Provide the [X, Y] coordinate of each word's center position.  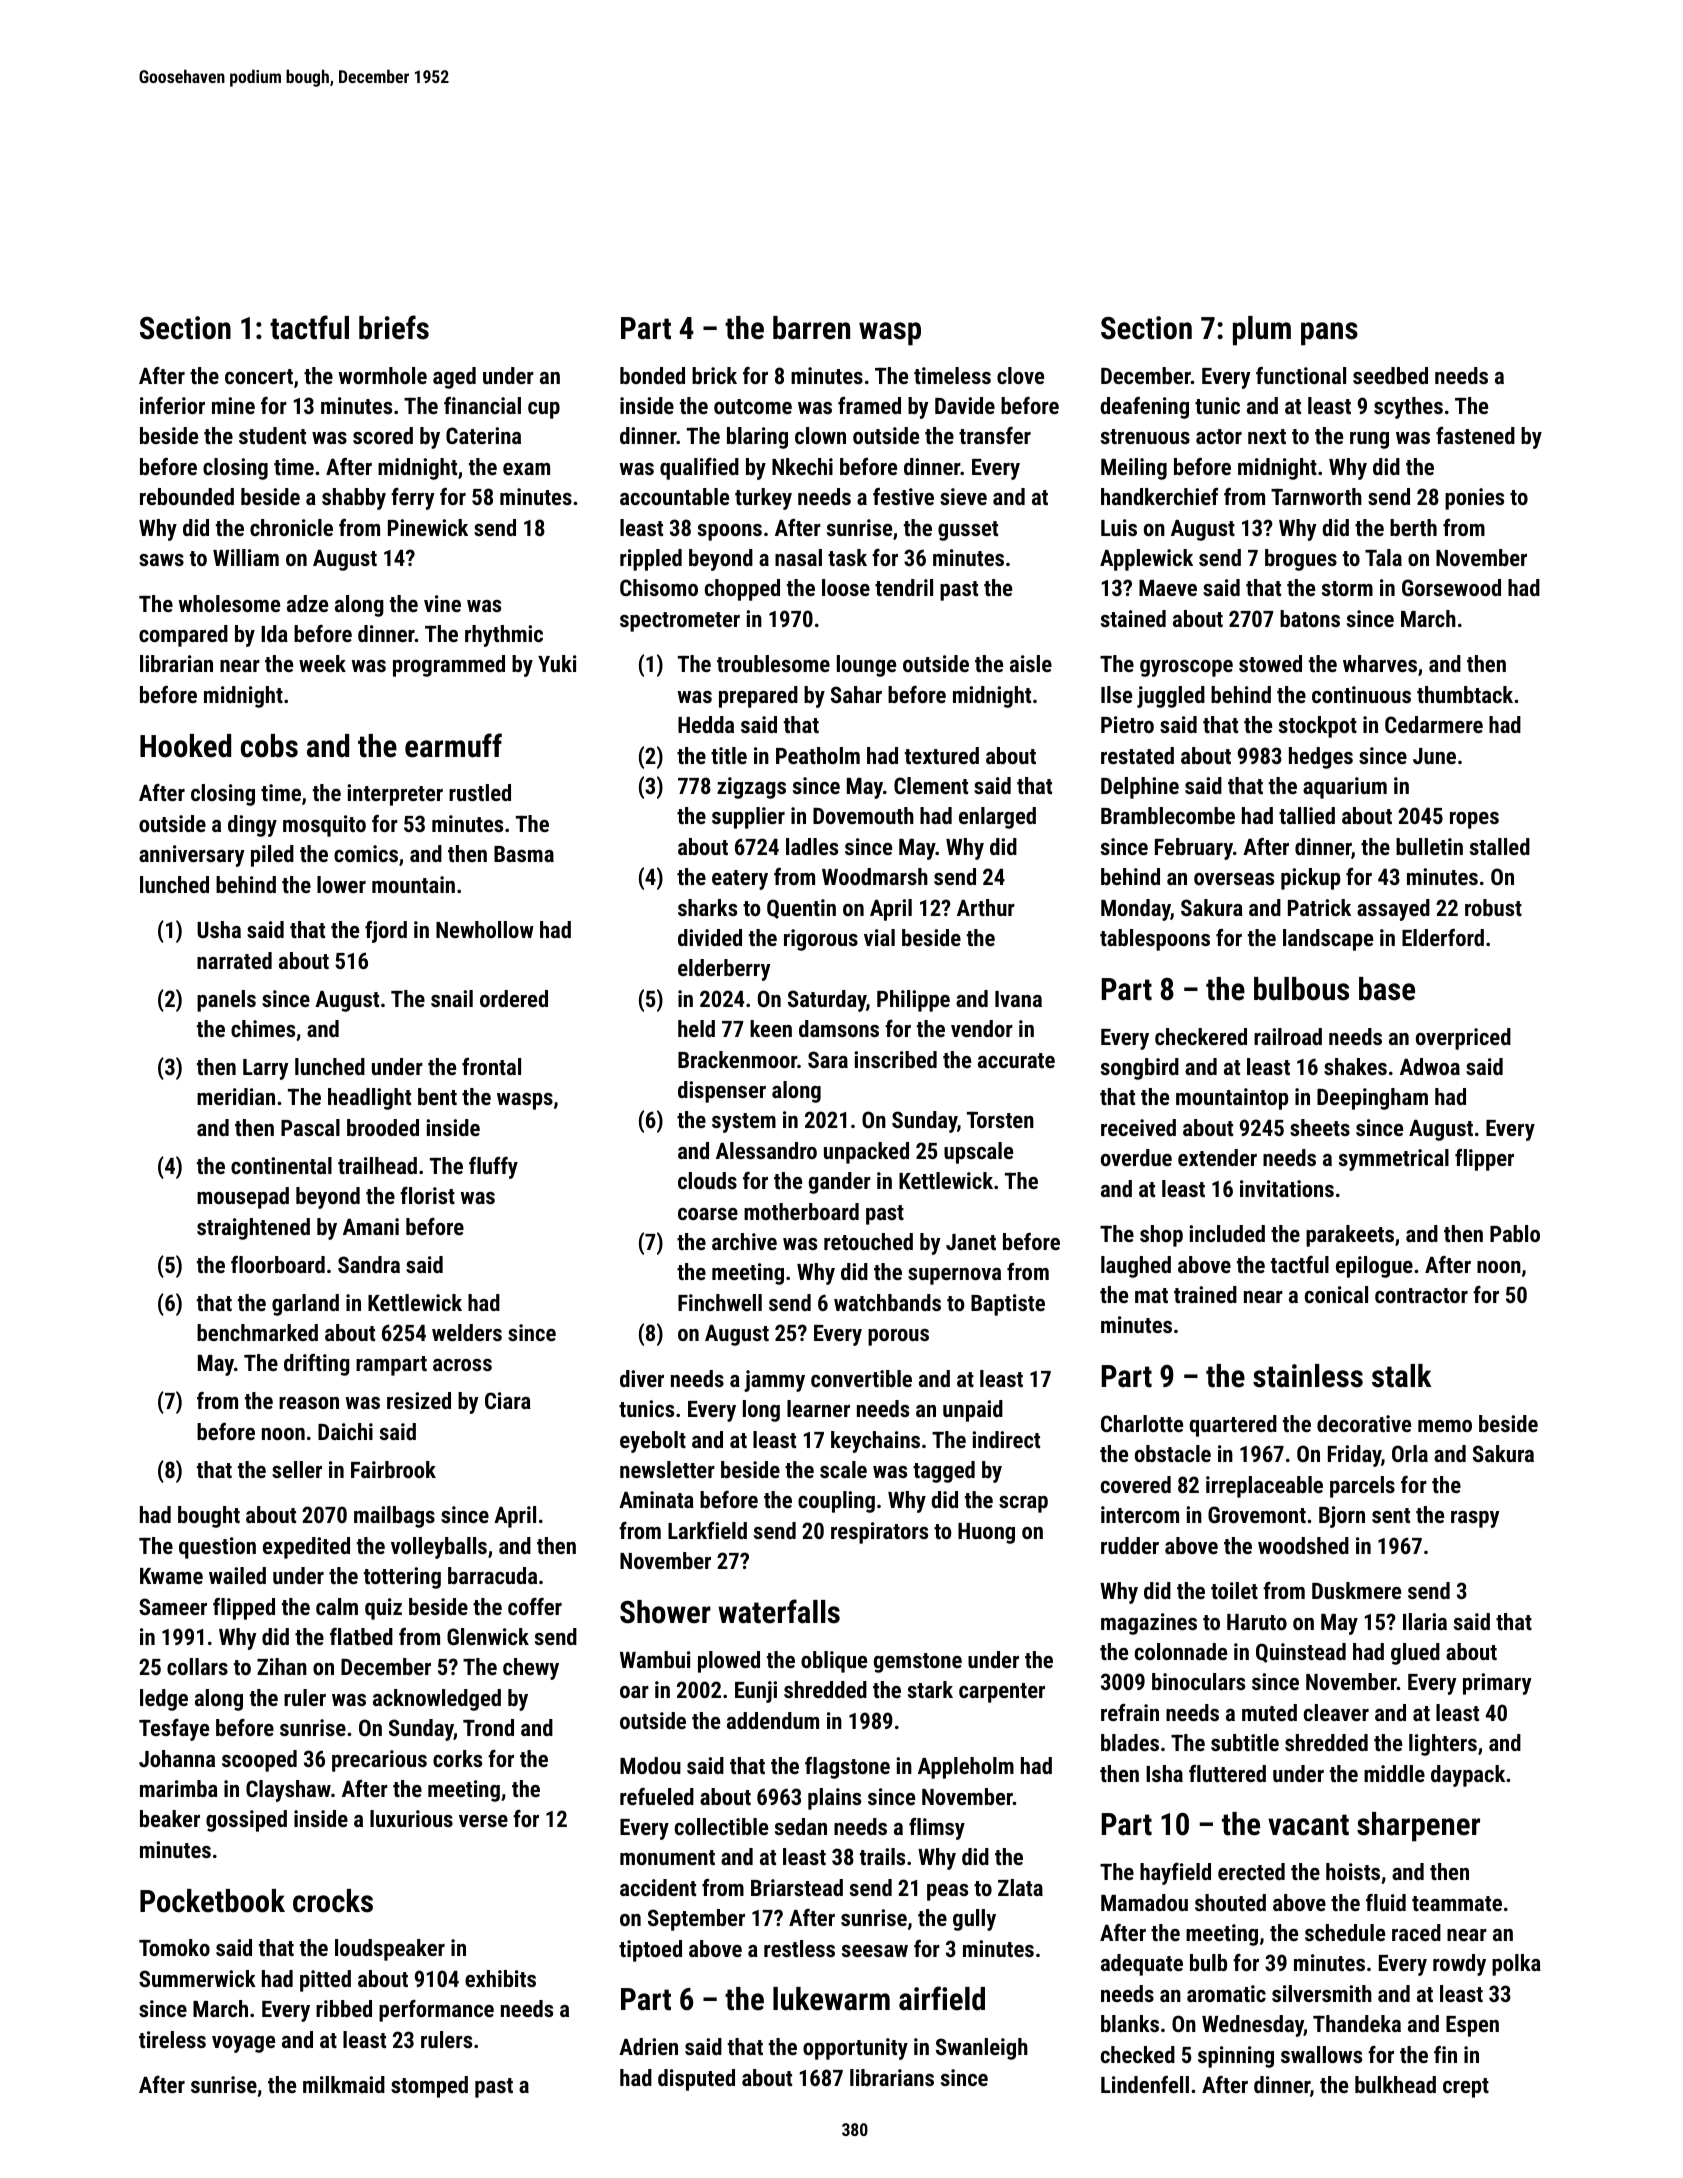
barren [811, 328]
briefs [394, 327]
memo [1445, 1426]
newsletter [667, 1469]
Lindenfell [1145, 2084]
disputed [696, 2080]
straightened [253, 1229]
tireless [172, 2039]
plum [1262, 331]
